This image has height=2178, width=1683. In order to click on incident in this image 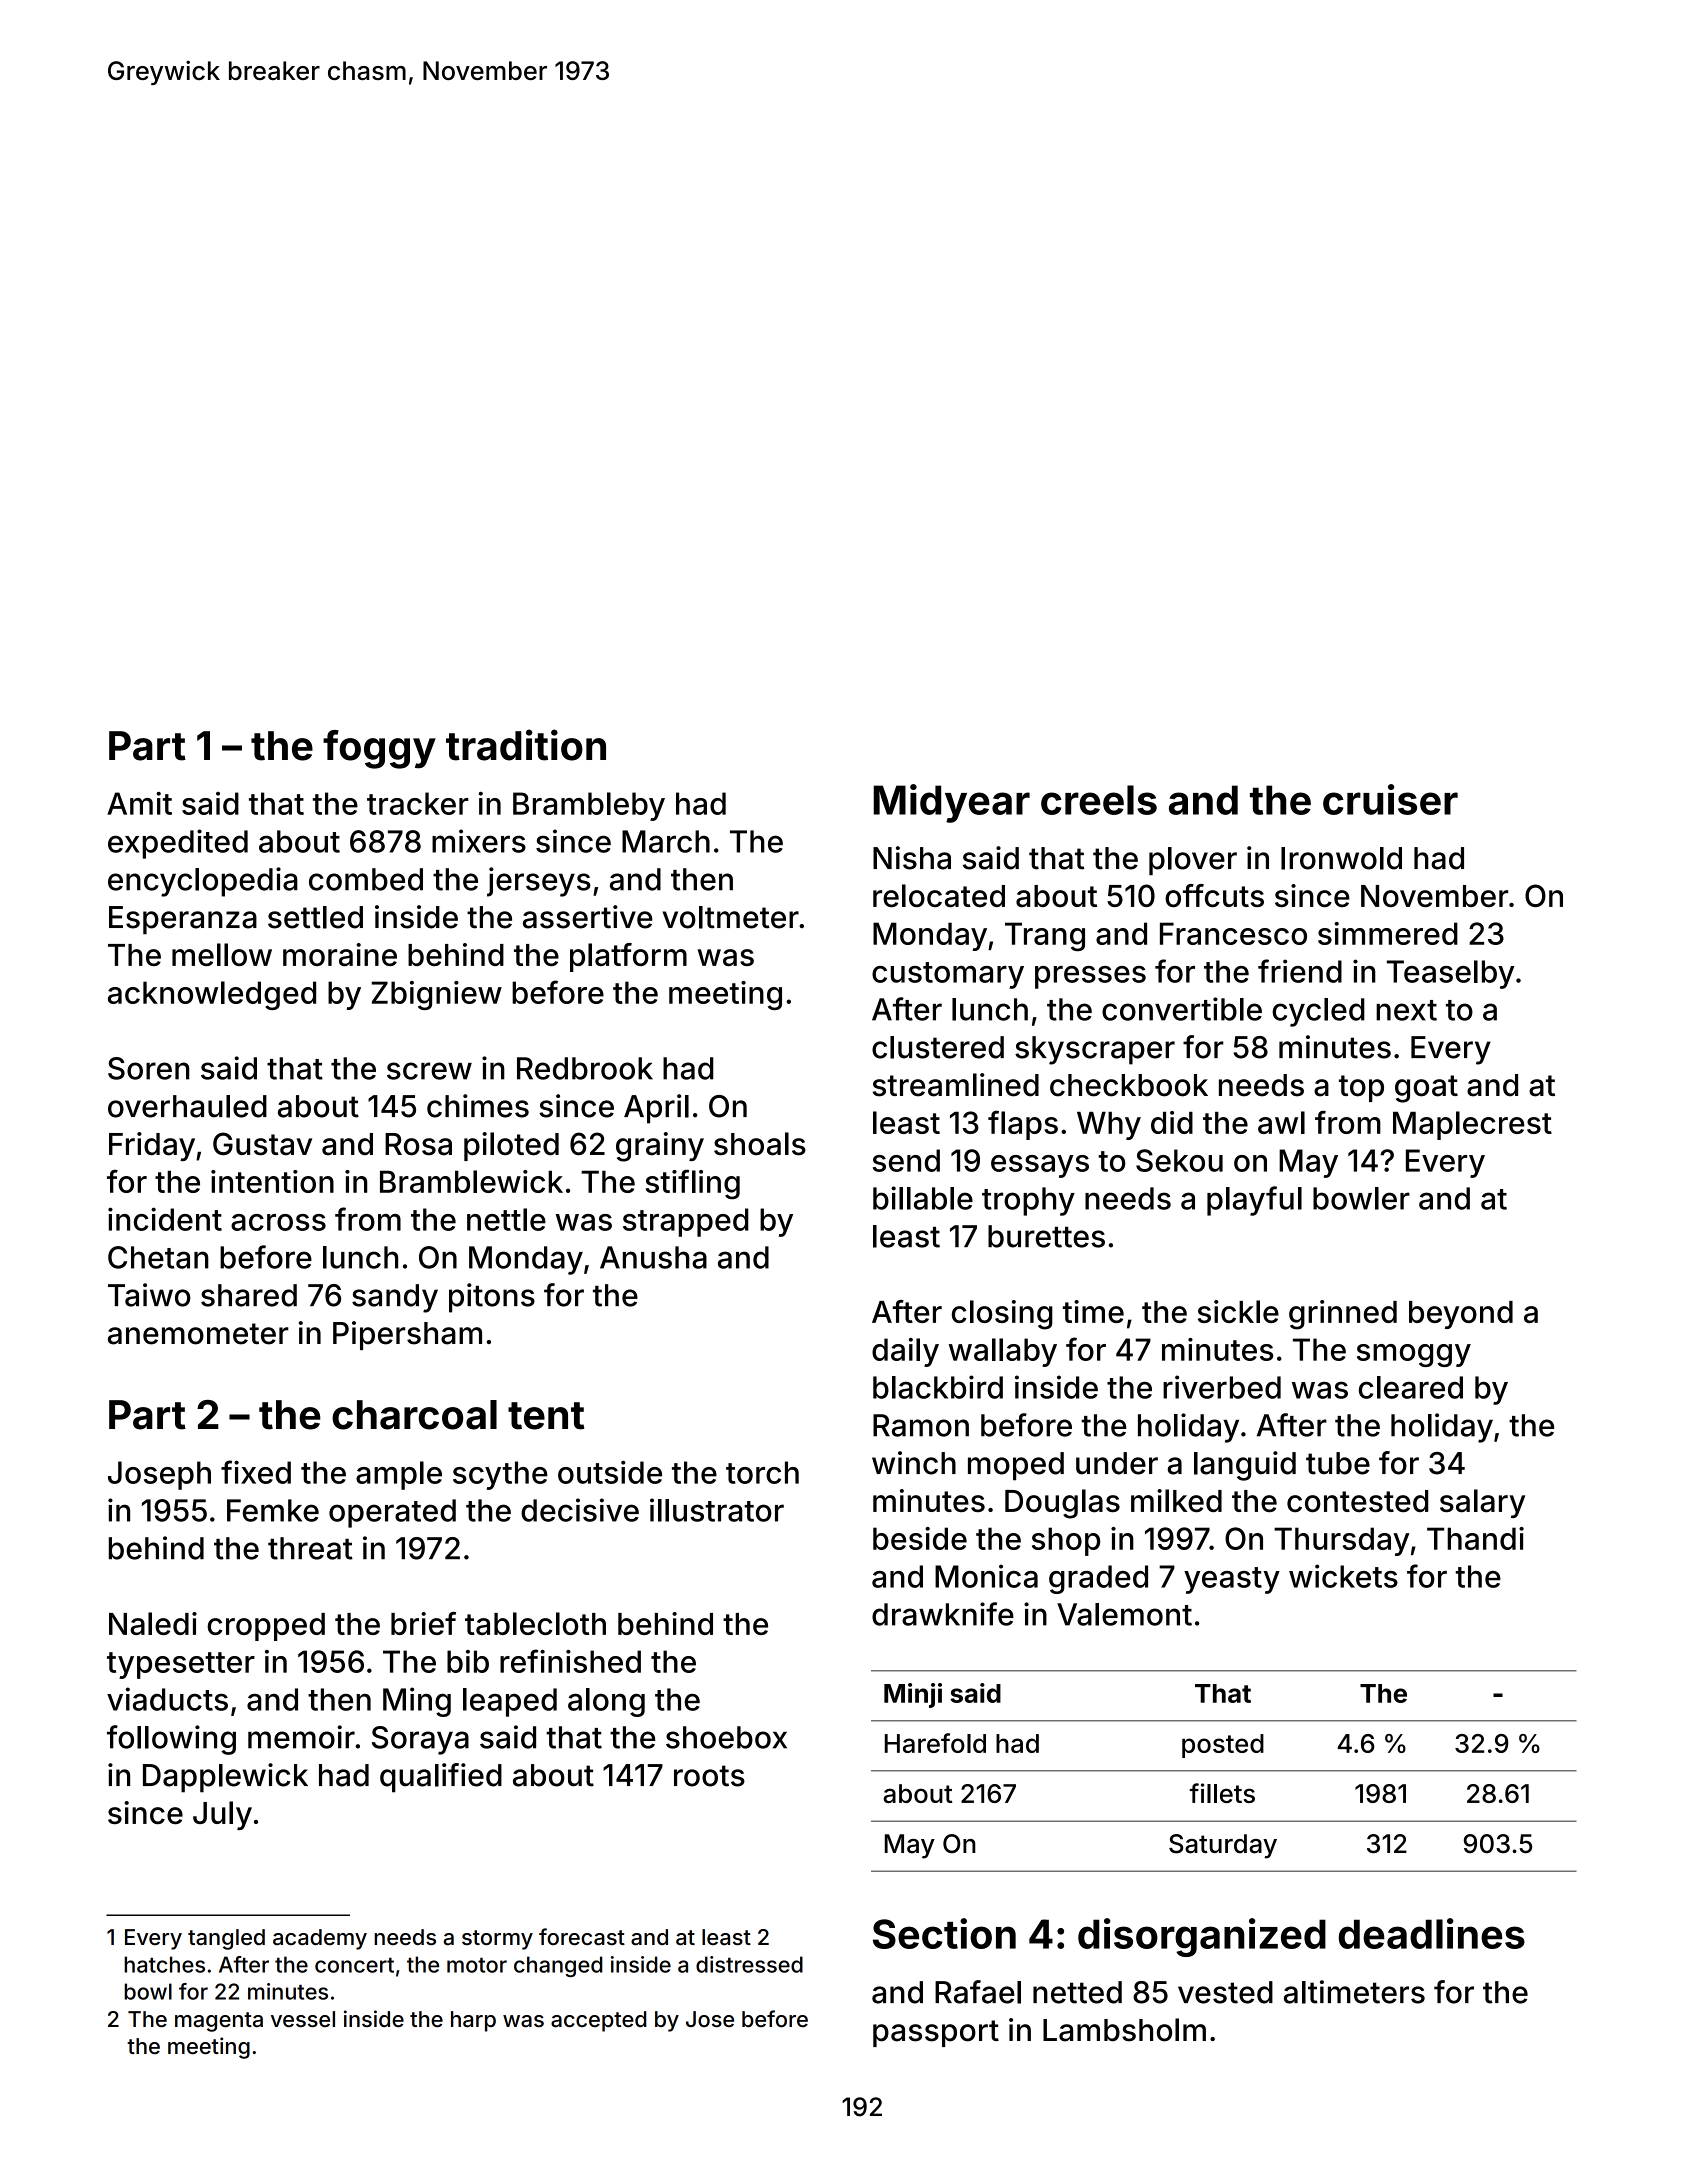, I will do `click(165, 1219)`.
